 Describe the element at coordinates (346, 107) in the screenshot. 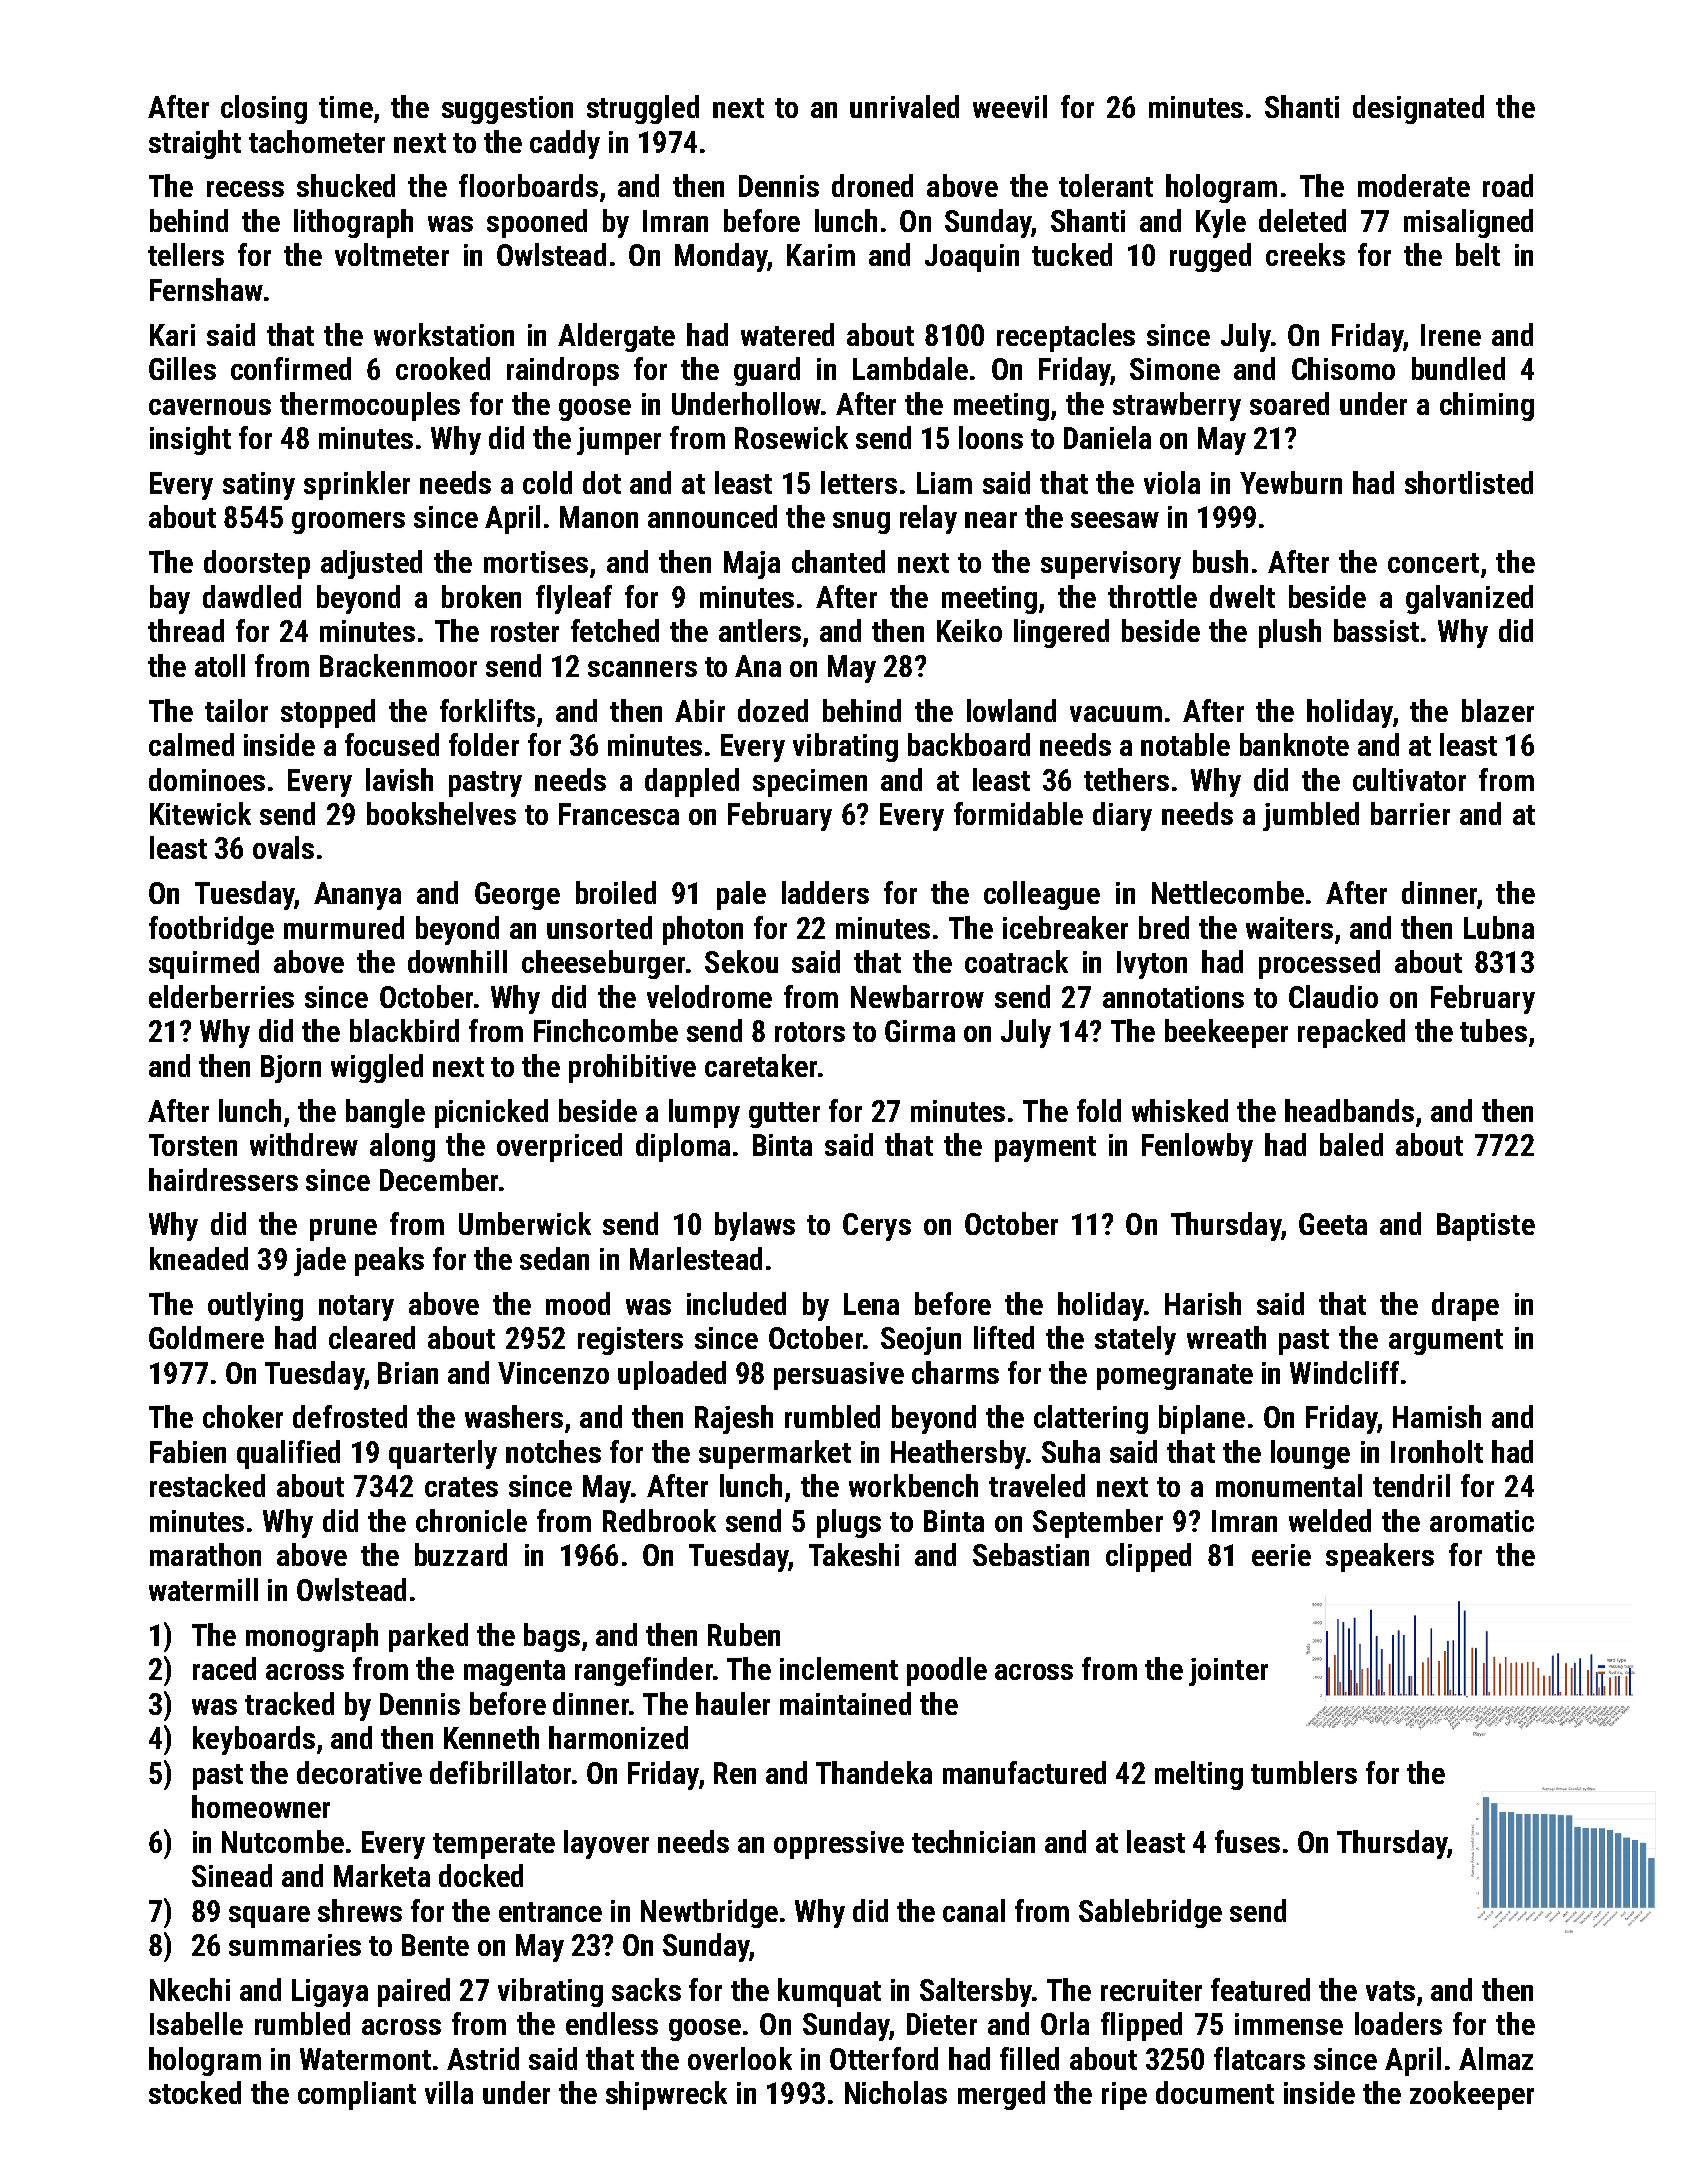

I see `time` at that location.
